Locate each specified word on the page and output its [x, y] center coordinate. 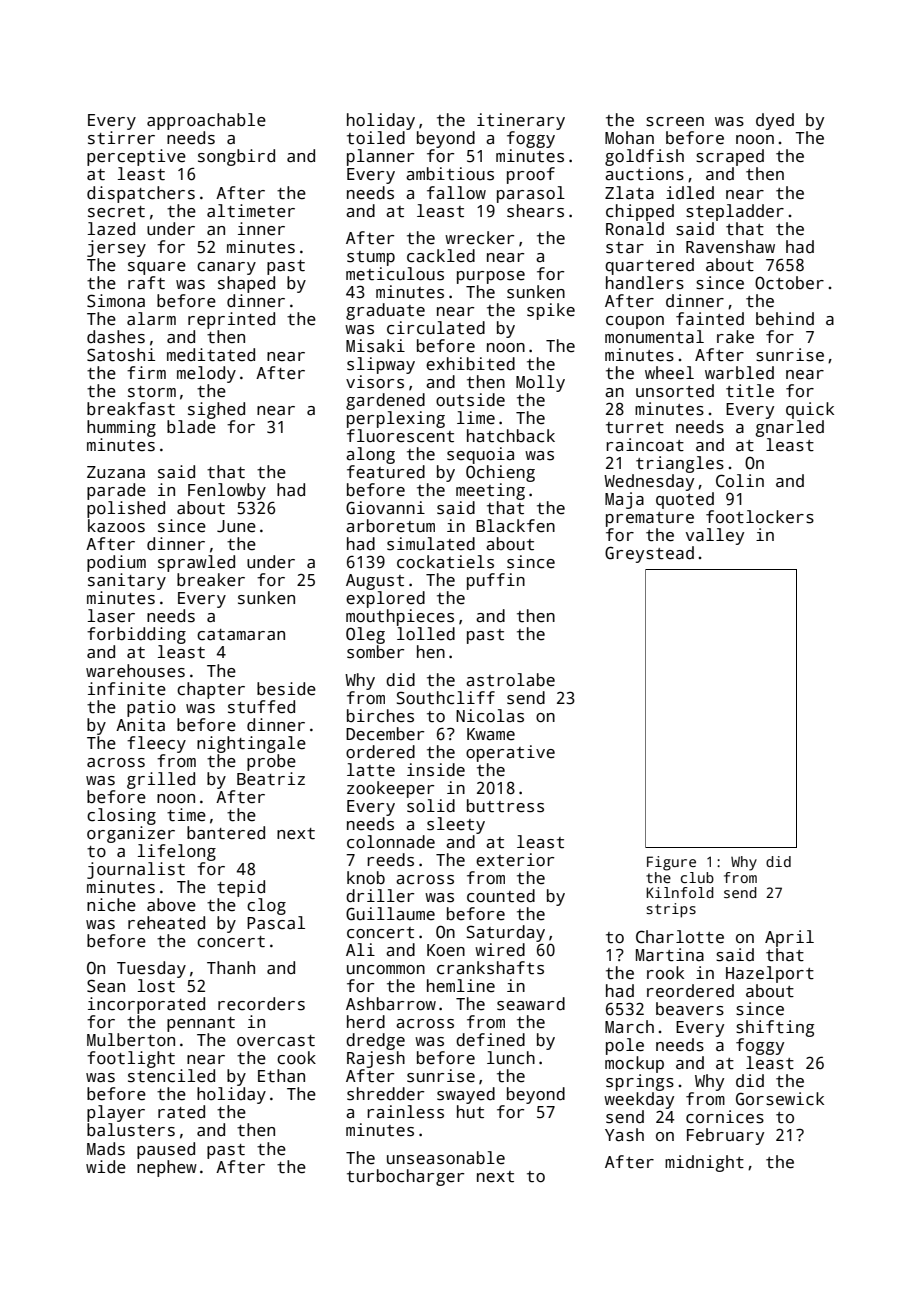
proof [531, 175]
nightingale [251, 744]
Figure [671, 863]
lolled [426, 634]
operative [510, 753]
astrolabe [510, 680]
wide [106, 1167]
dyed [775, 121]
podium [116, 563]
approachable [206, 121]
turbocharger [405, 1177]
